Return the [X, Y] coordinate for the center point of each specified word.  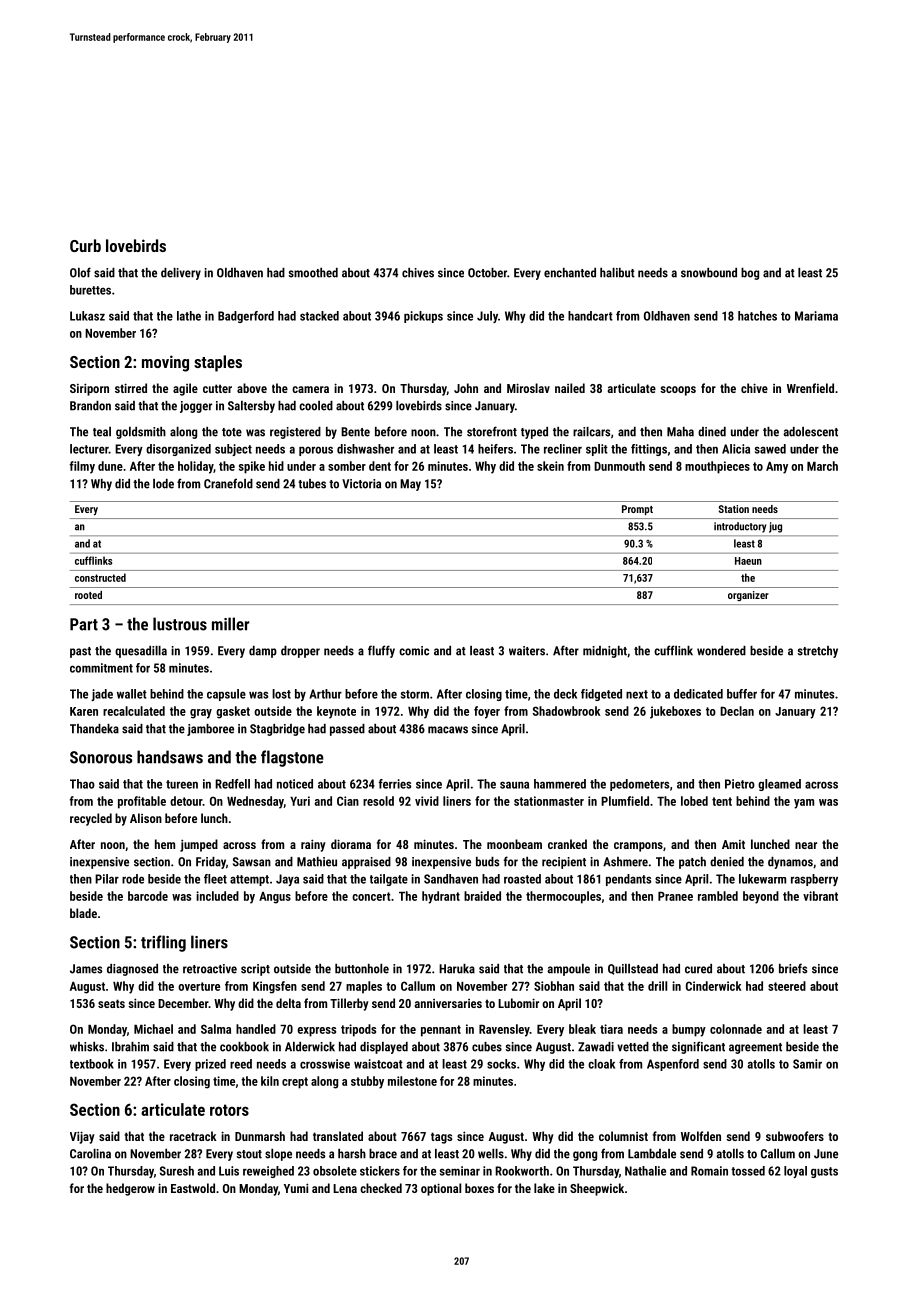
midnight [605, 652]
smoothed [313, 273]
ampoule [568, 970]
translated [338, 1136]
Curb [85, 245]
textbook [92, 1064]
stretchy [817, 652]
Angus [275, 898]
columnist [623, 1136]
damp [263, 652]
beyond [761, 897]
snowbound [709, 273]
